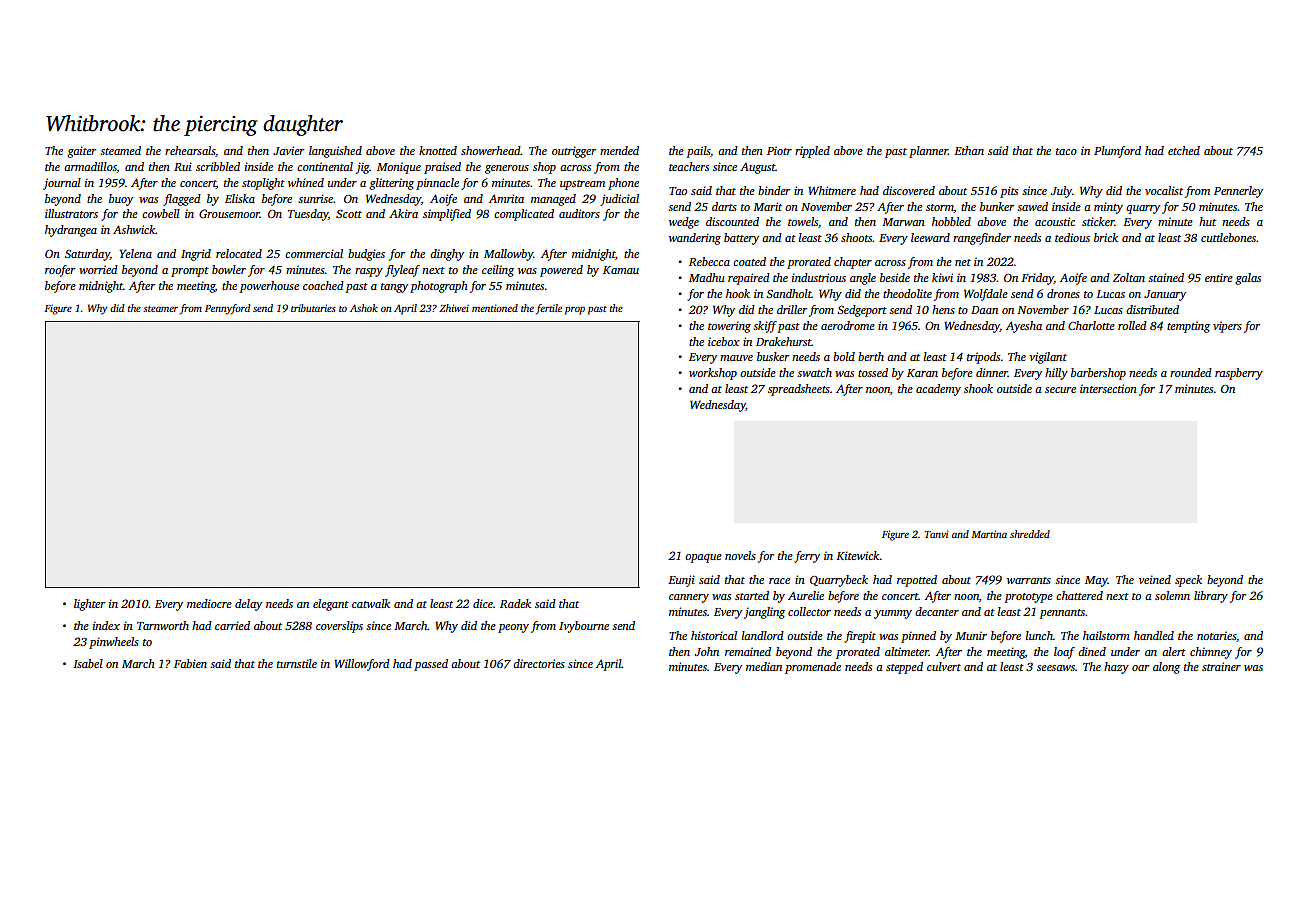 The height and width of the screenshot is (924, 1308). What do you see at coordinates (799, 390) in the screenshot?
I see `spreadsheets` at bounding box center [799, 390].
